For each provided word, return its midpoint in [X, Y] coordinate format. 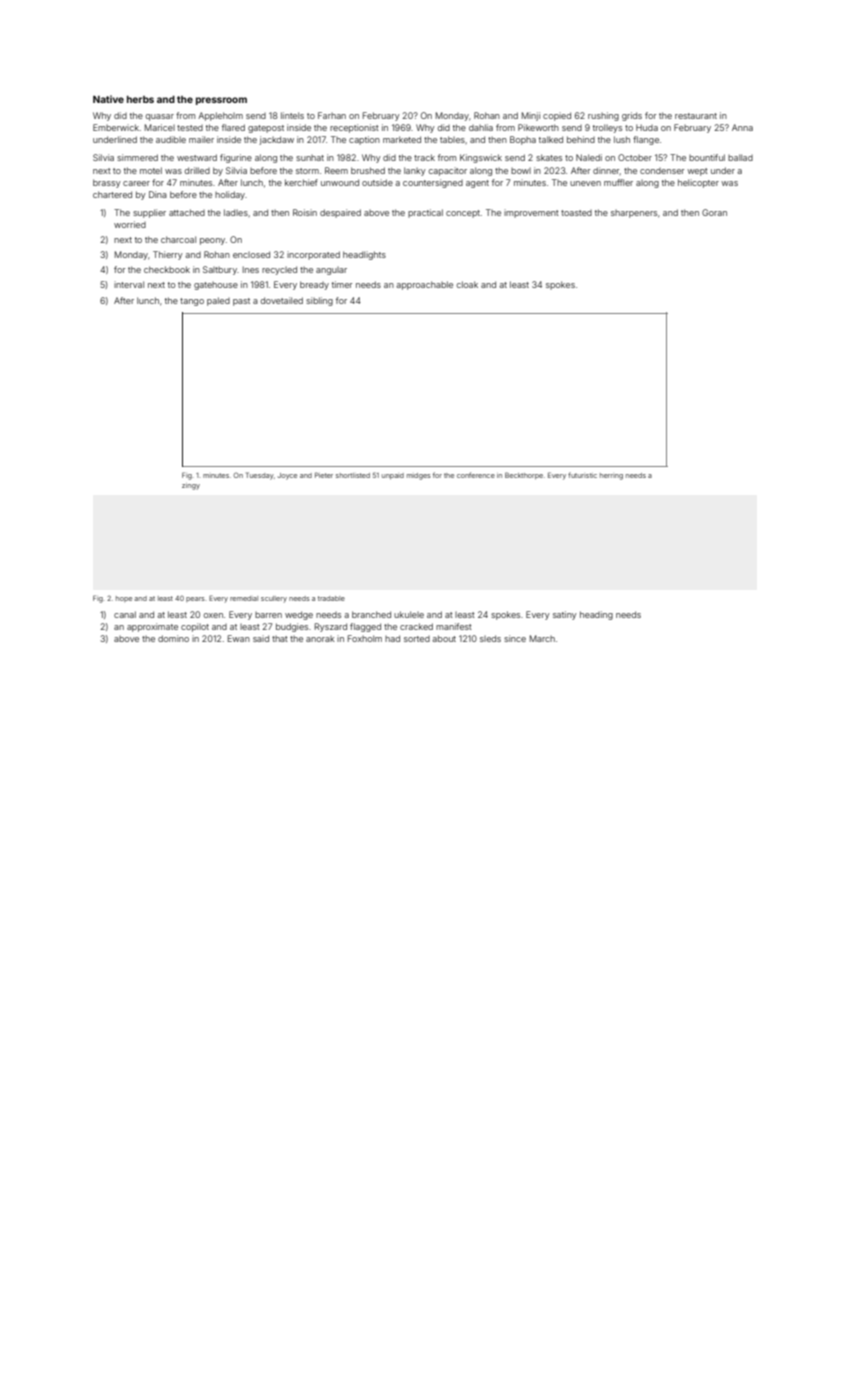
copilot [195, 627]
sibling [319, 301]
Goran [714, 212]
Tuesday [260, 476]
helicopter [698, 183]
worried [130, 224]
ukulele [409, 614]
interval [129, 284]
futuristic [582, 475]
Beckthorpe [524, 475]
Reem [336, 170]
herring [611, 476]
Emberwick [116, 127]
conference [476, 475]
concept [463, 214]
